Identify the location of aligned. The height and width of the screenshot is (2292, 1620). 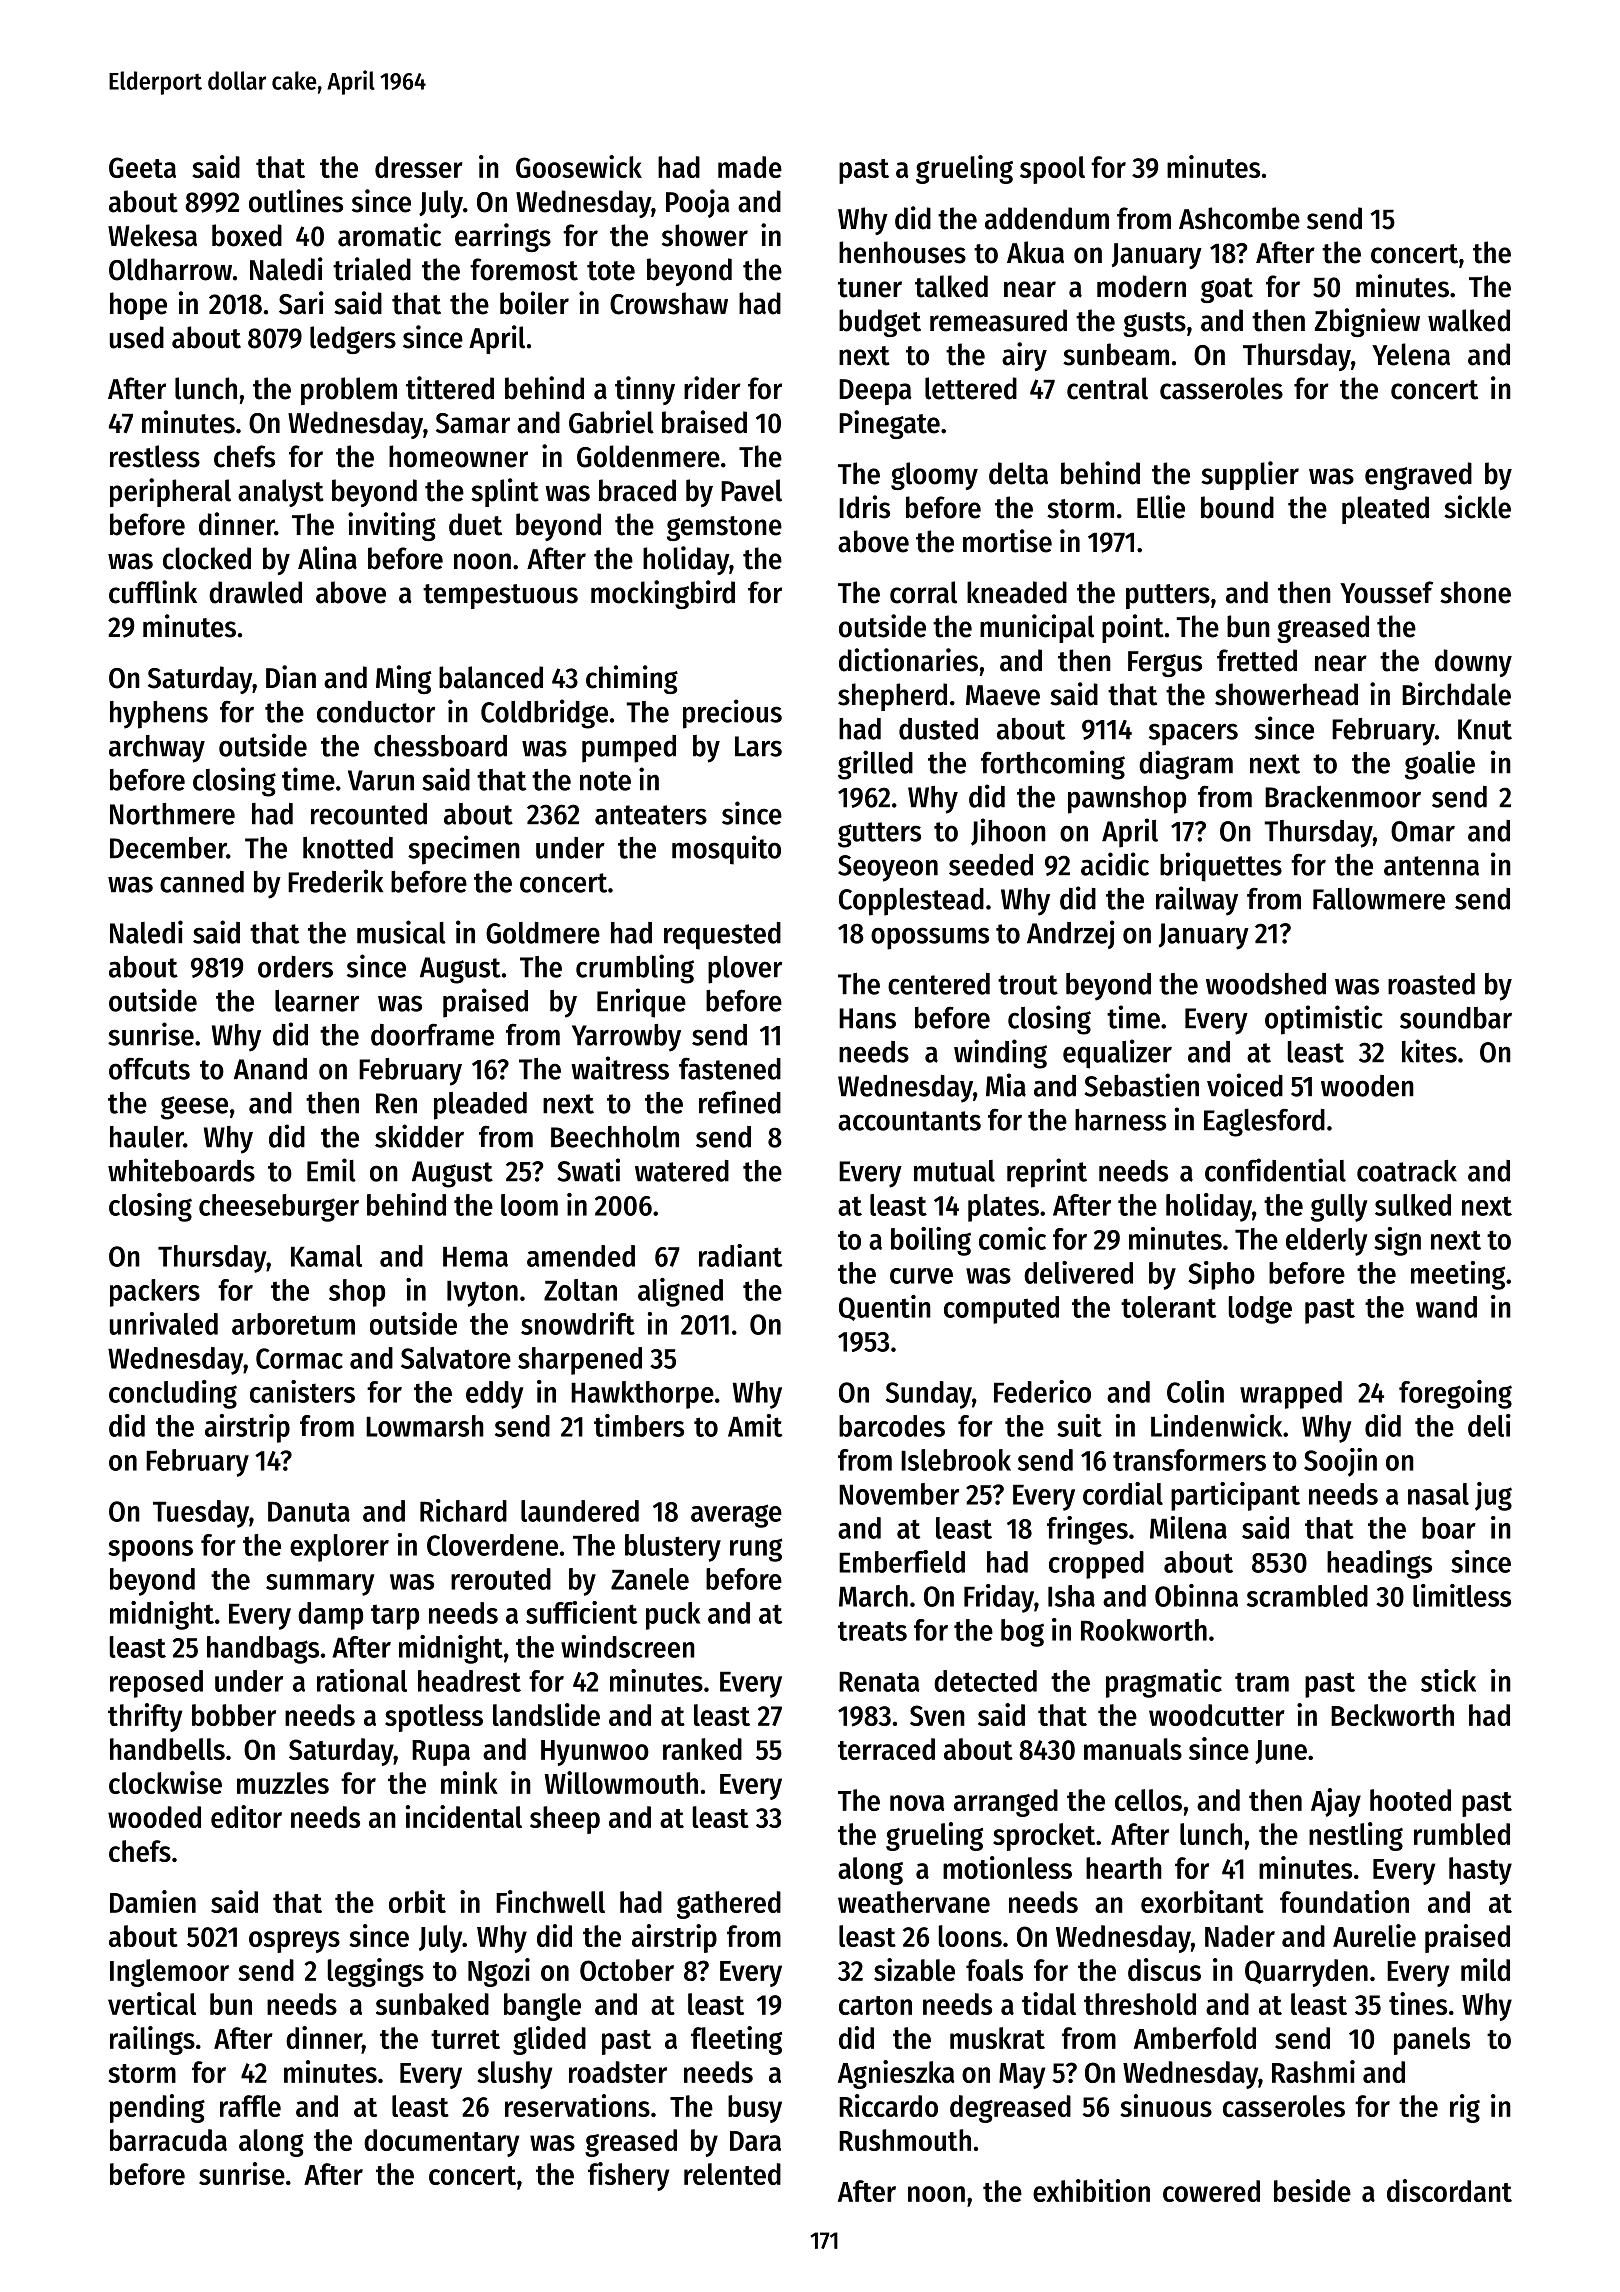
(680, 1292).
